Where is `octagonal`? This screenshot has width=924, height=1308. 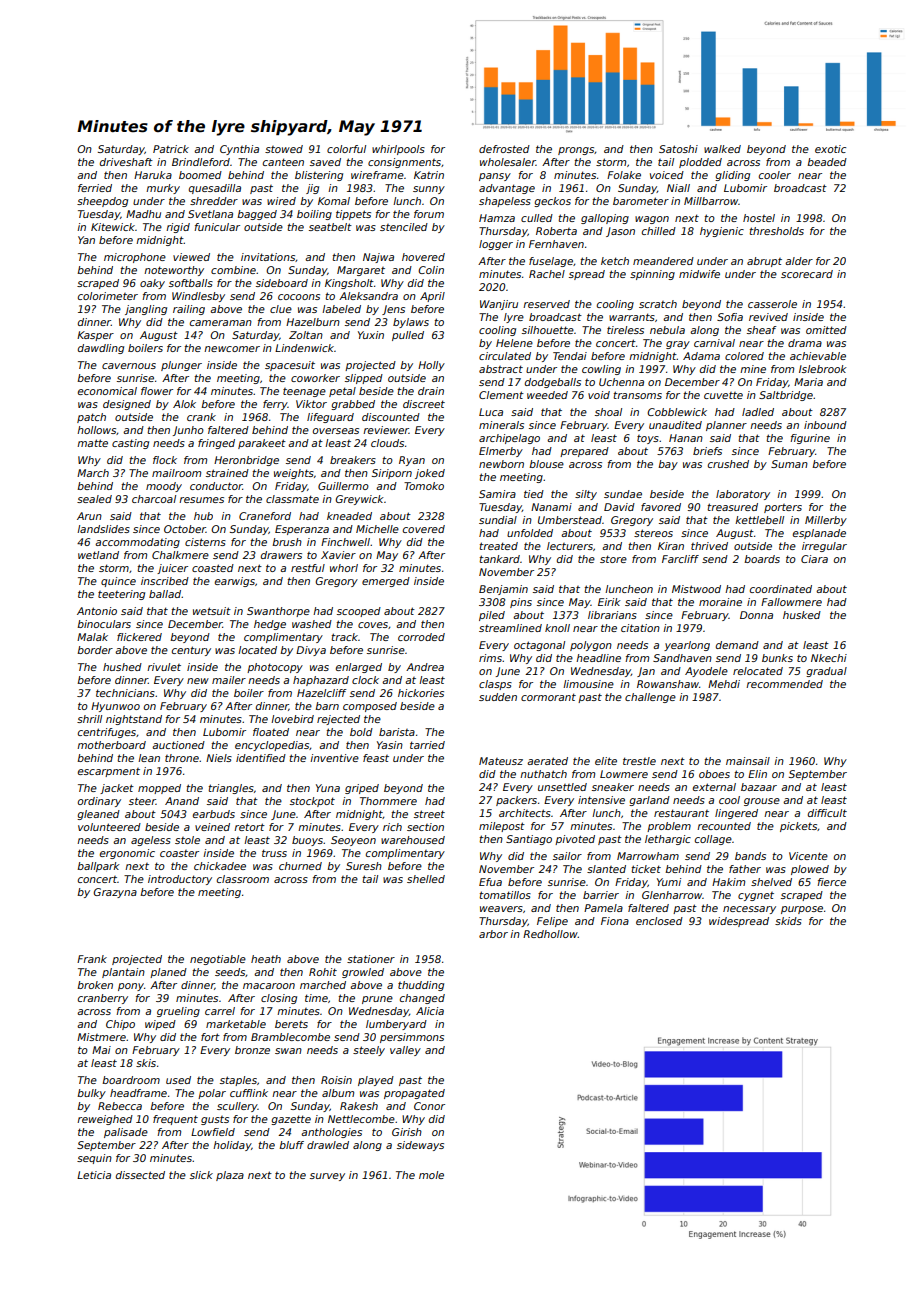 octagonal is located at coordinates (539, 646).
